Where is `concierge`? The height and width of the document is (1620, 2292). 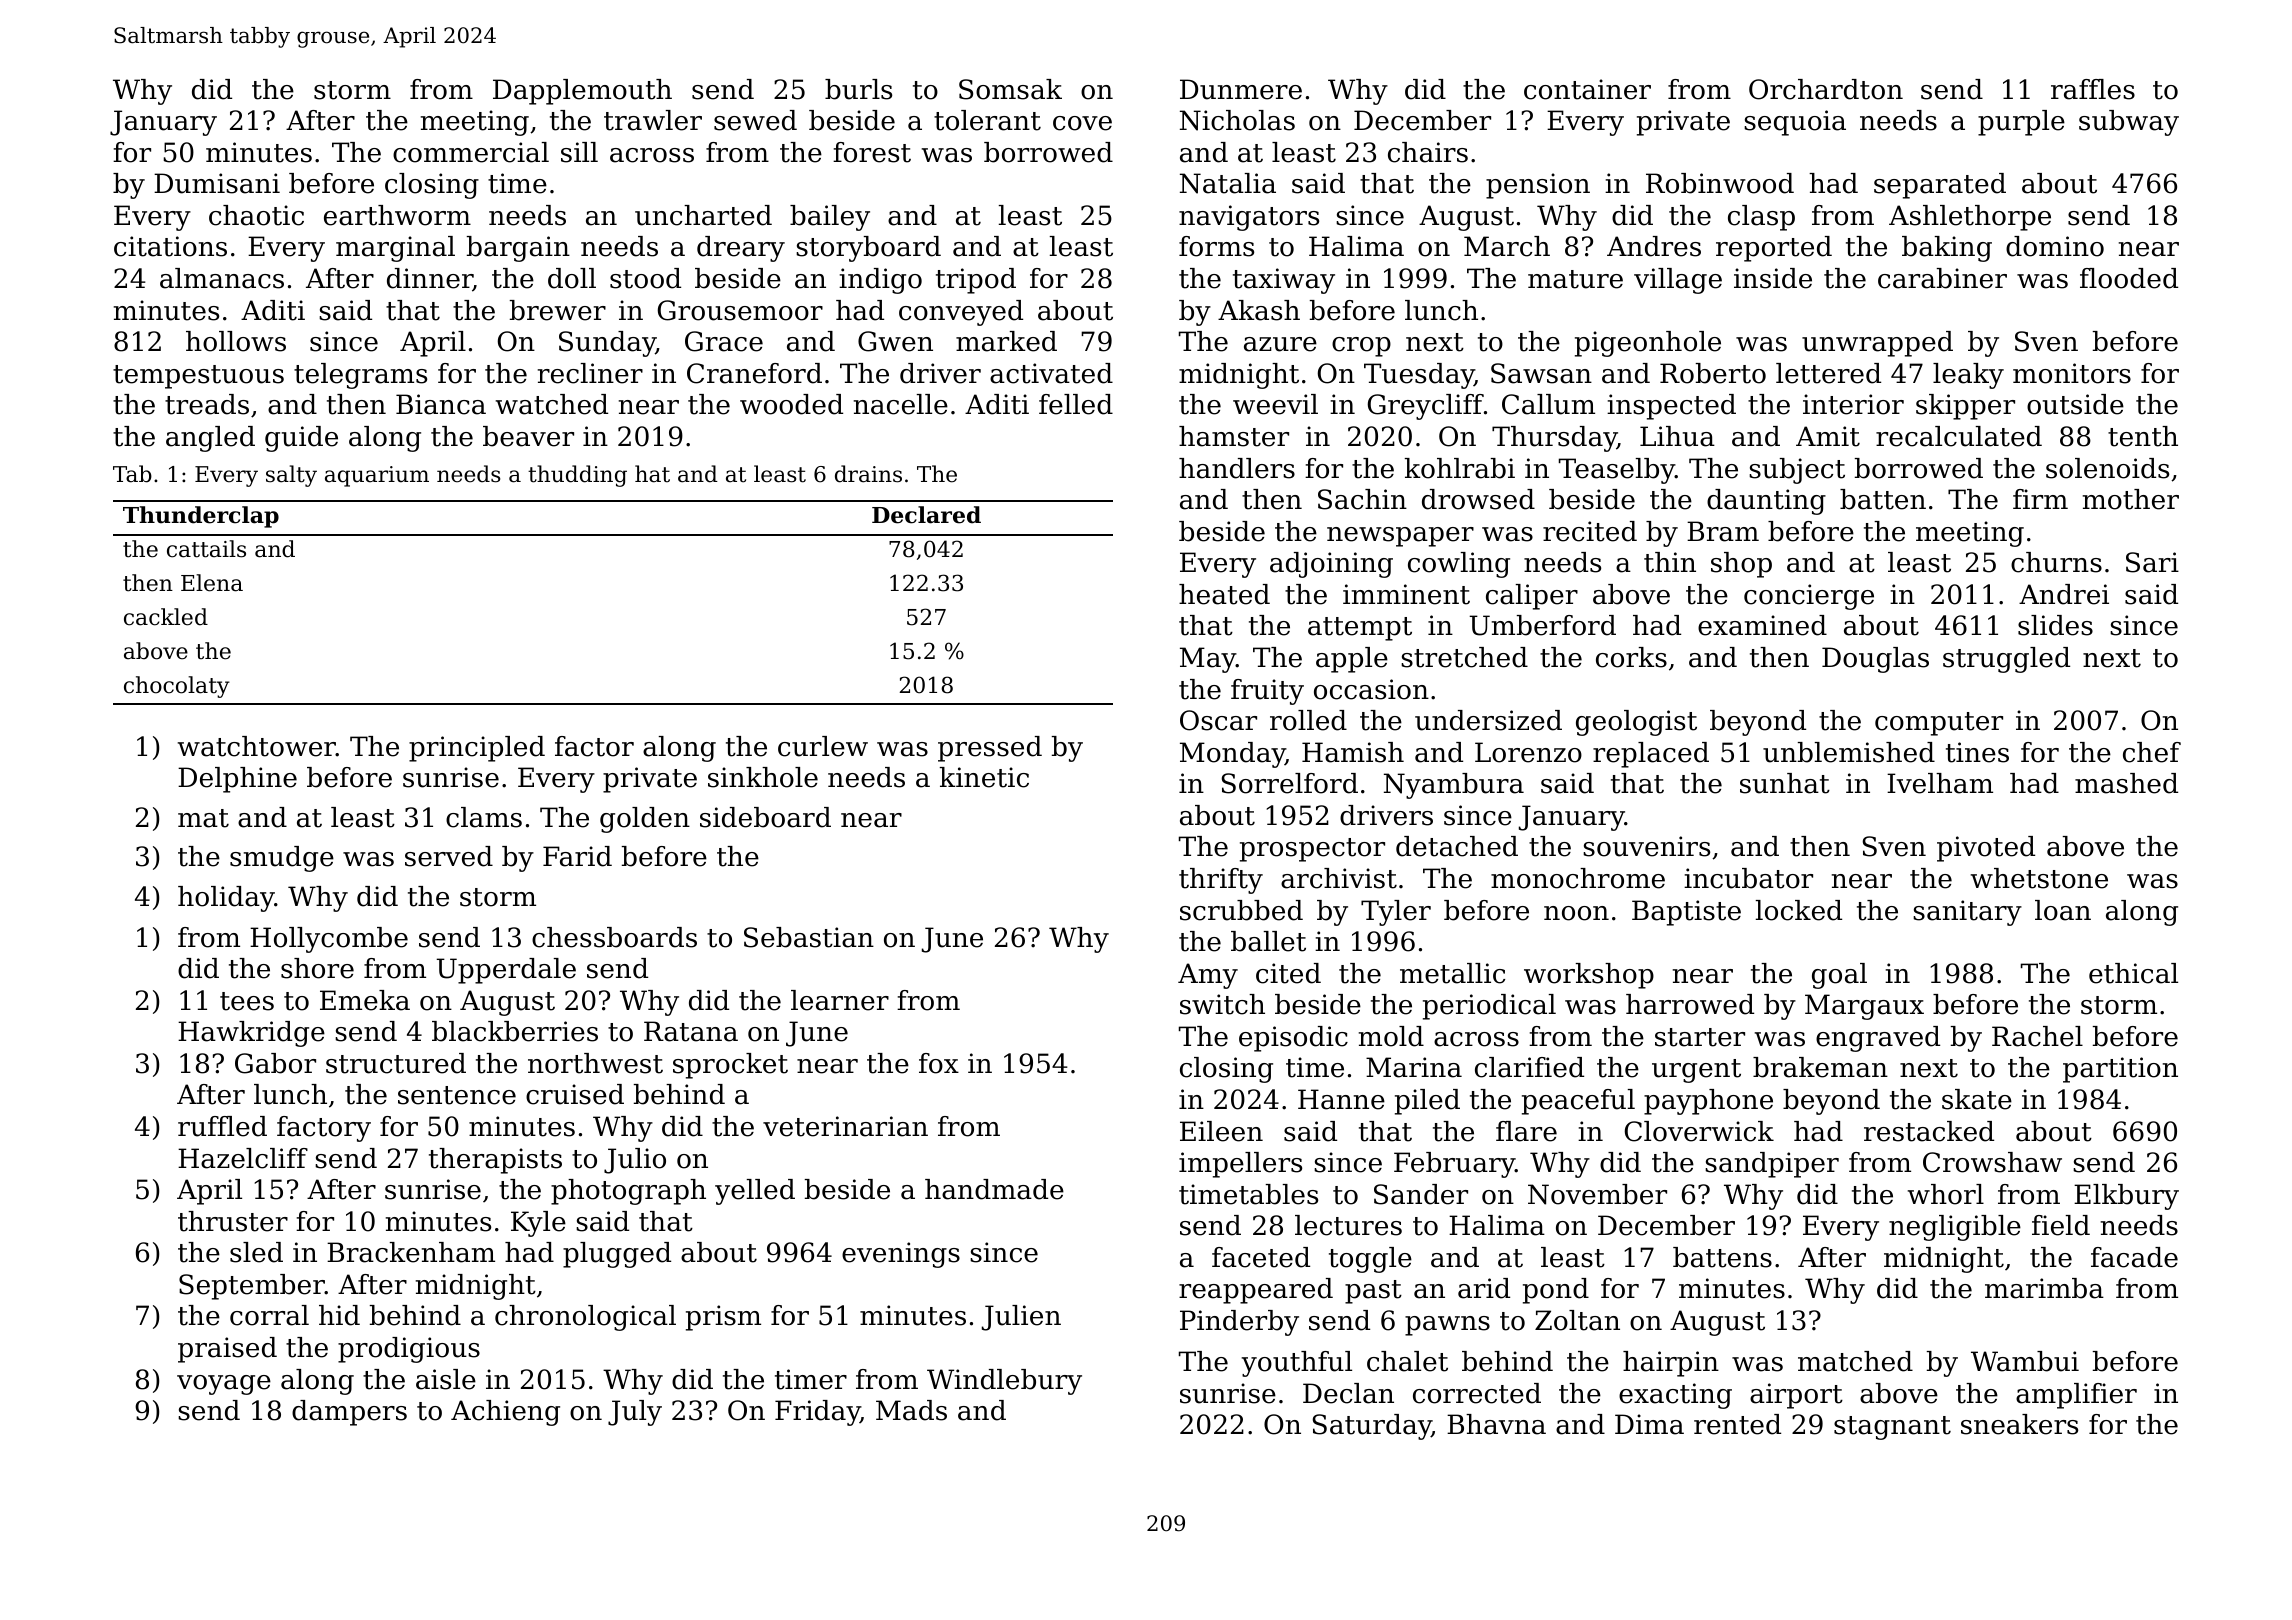 concierge is located at coordinates (1809, 597).
